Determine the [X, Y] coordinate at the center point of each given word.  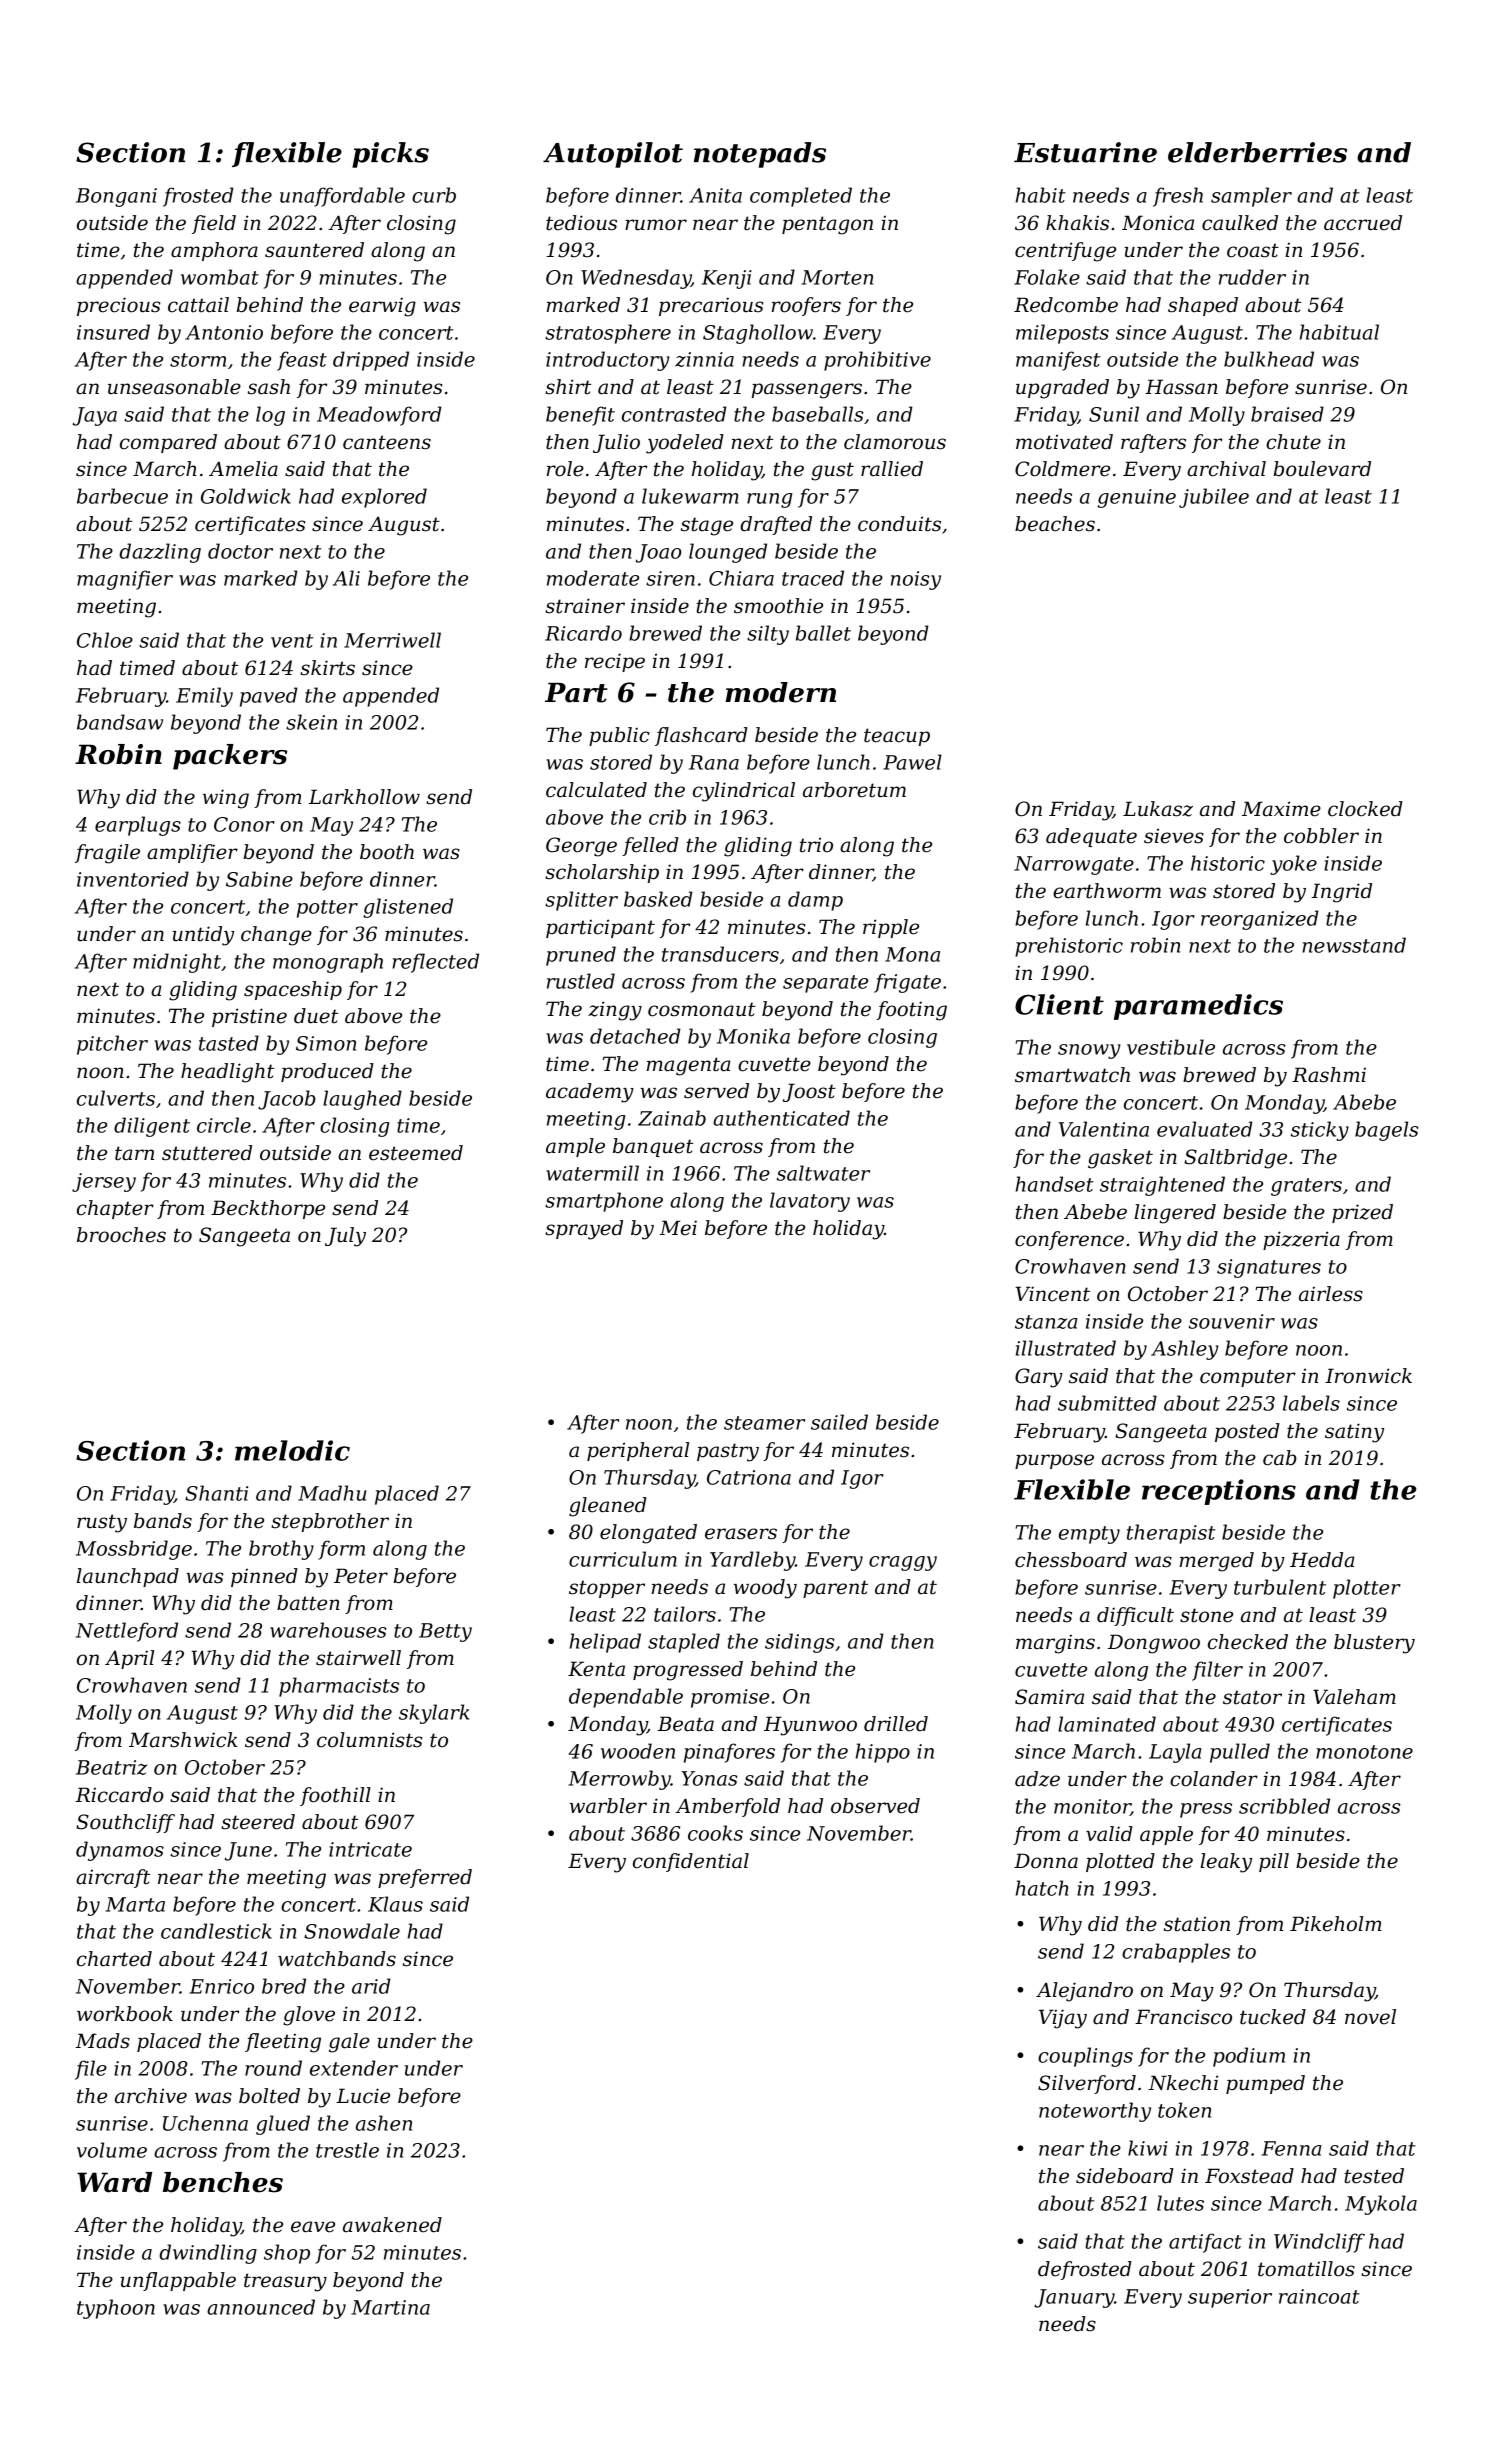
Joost [809, 1092]
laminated [1107, 1724]
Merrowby [619, 1780]
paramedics [1198, 1007]
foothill [335, 1796]
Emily [204, 697]
